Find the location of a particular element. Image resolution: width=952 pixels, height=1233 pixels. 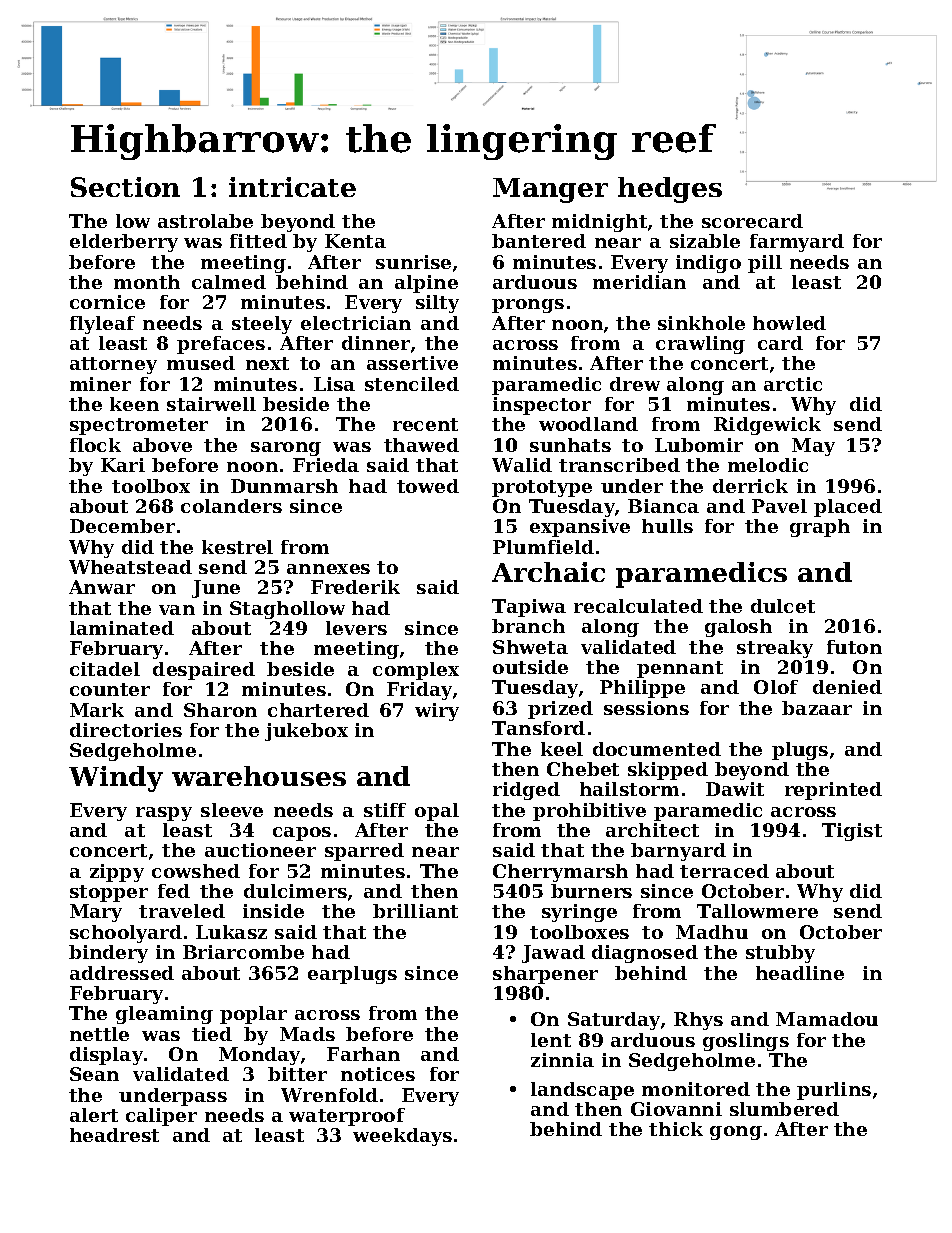

Manger is located at coordinates (550, 190).
